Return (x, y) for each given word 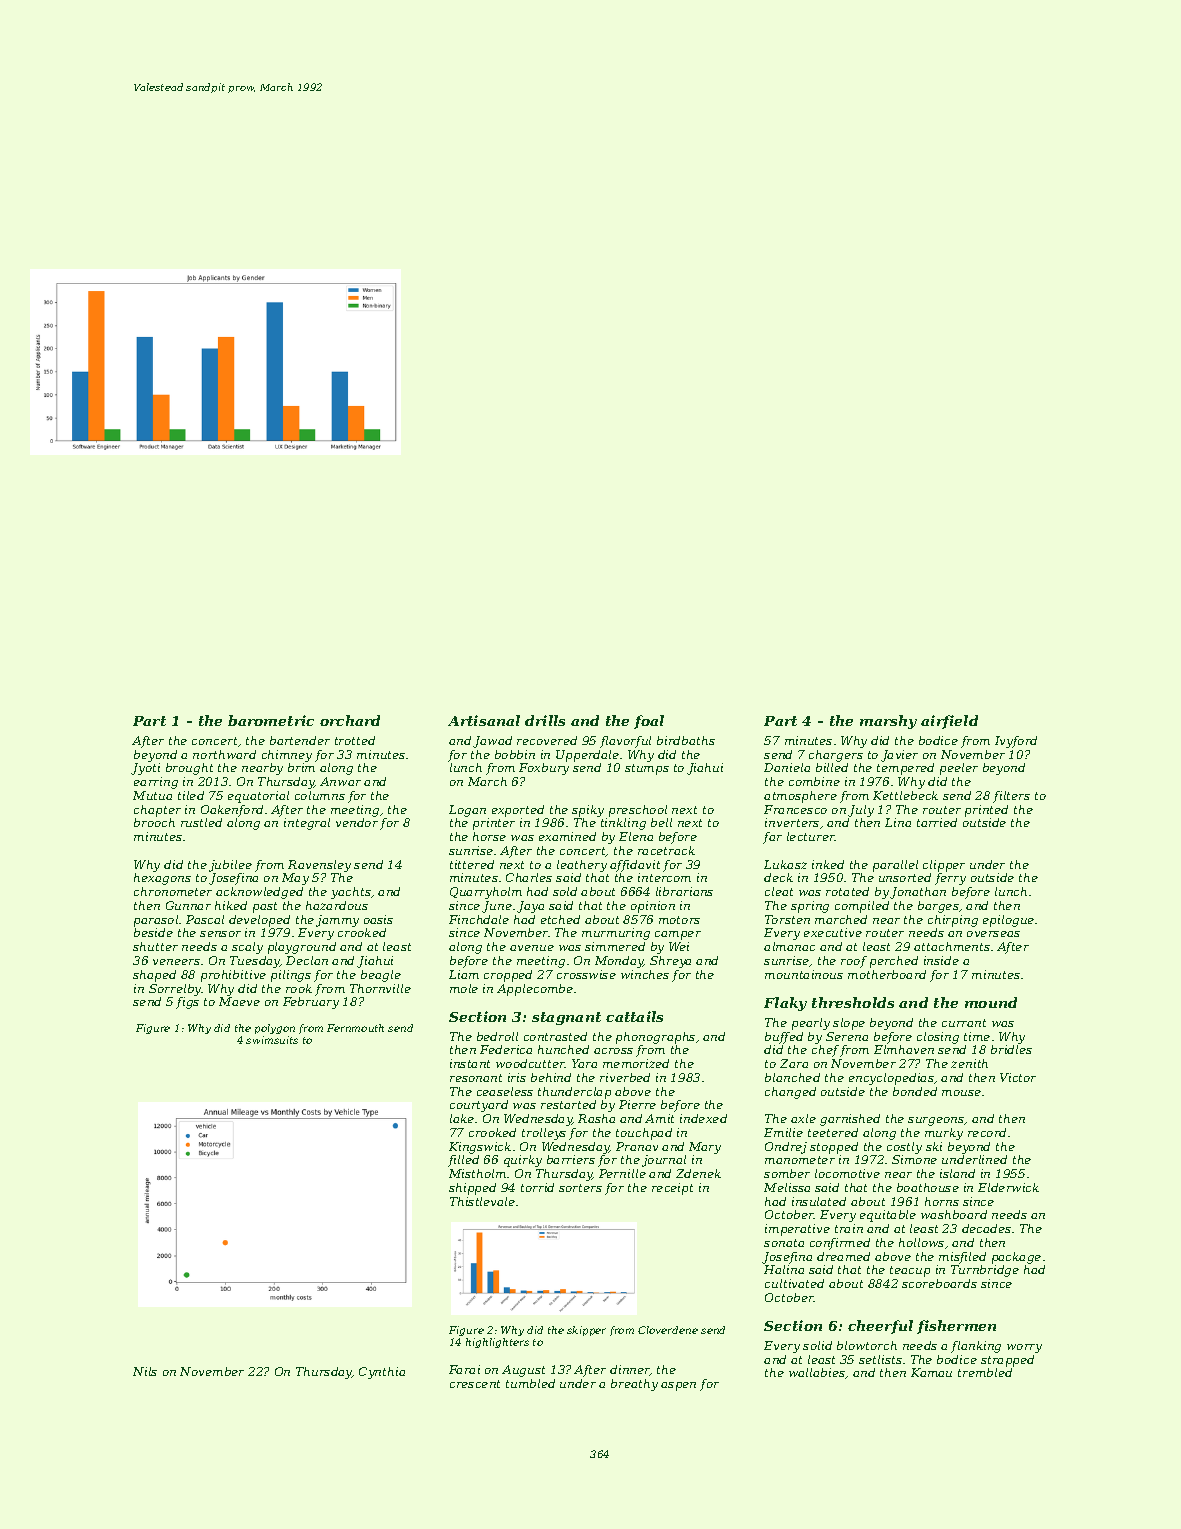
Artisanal (484, 720)
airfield (949, 722)
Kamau (931, 1372)
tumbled (530, 1383)
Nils (145, 1371)
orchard (350, 720)
